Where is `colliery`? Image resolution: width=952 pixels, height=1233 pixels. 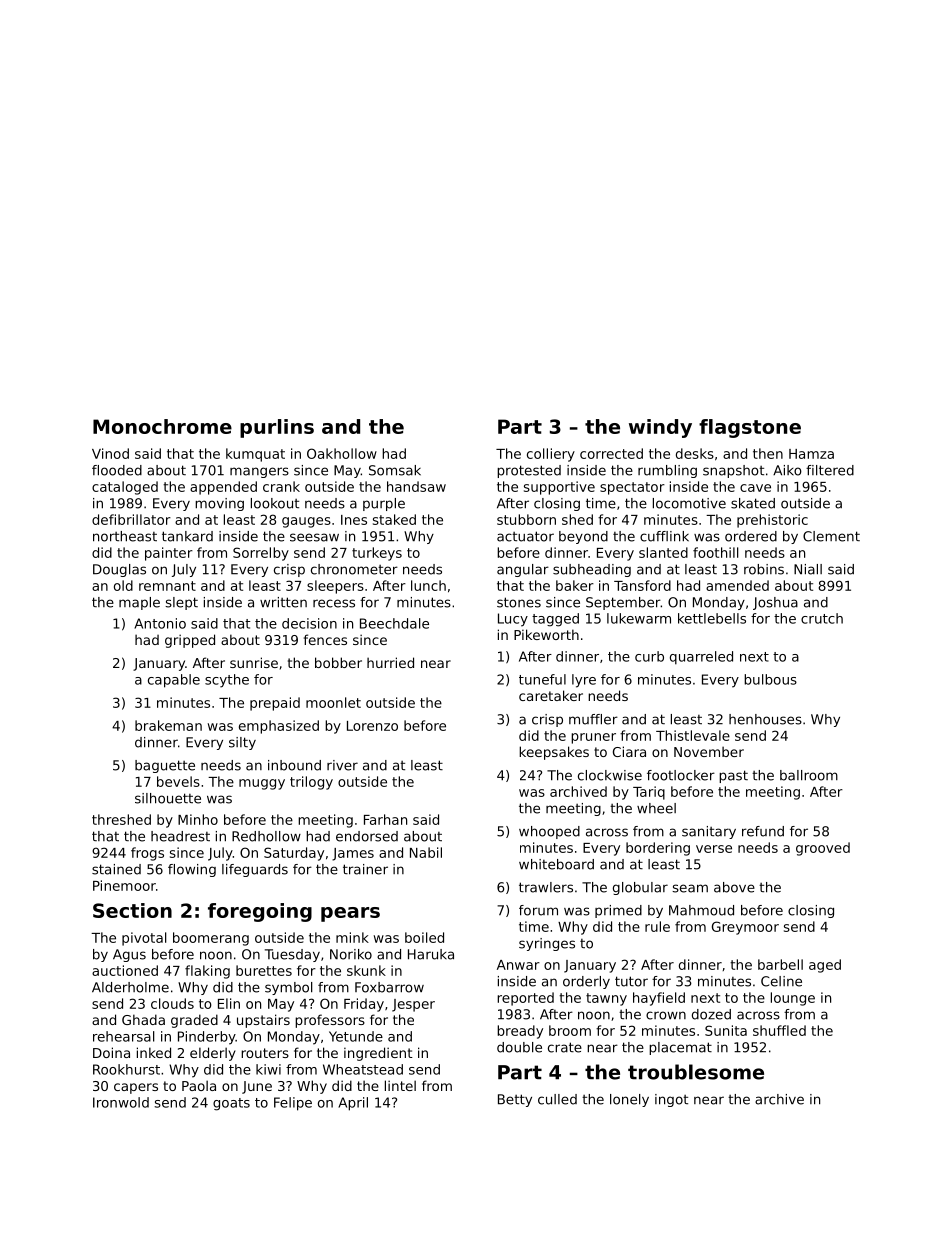 colliery is located at coordinates (551, 455).
